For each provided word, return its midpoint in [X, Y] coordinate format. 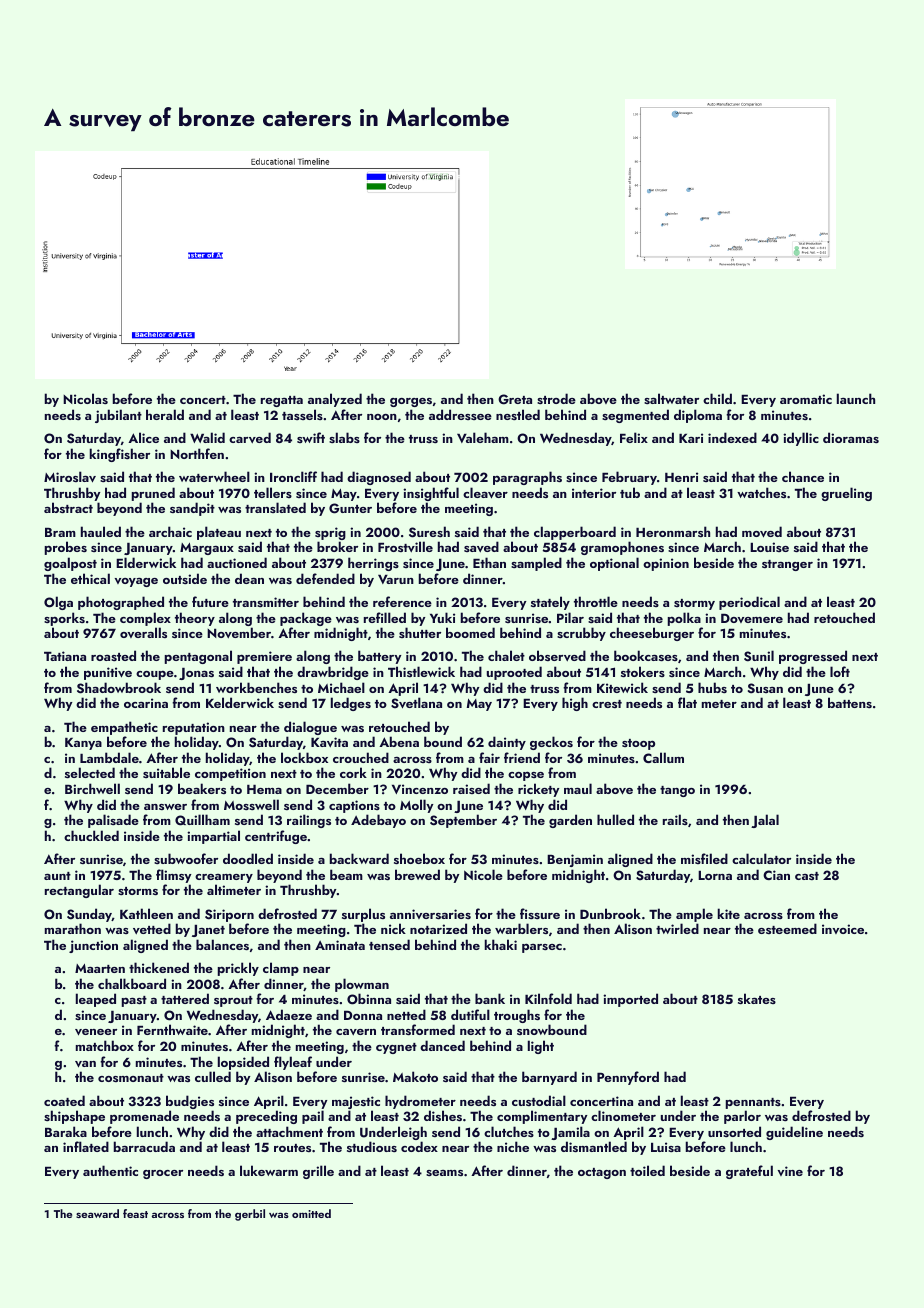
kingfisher [120, 455]
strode [556, 398]
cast [807, 876]
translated [275, 507]
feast [135, 1213]
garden [570, 821]
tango [677, 791]
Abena [399, 741]
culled [213, 1076]
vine [790, 1171]
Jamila [570, 1133]
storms [138, 891]
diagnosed [379, 478]
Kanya [83, 744]
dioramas [851, 437]
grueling [846, 494]
